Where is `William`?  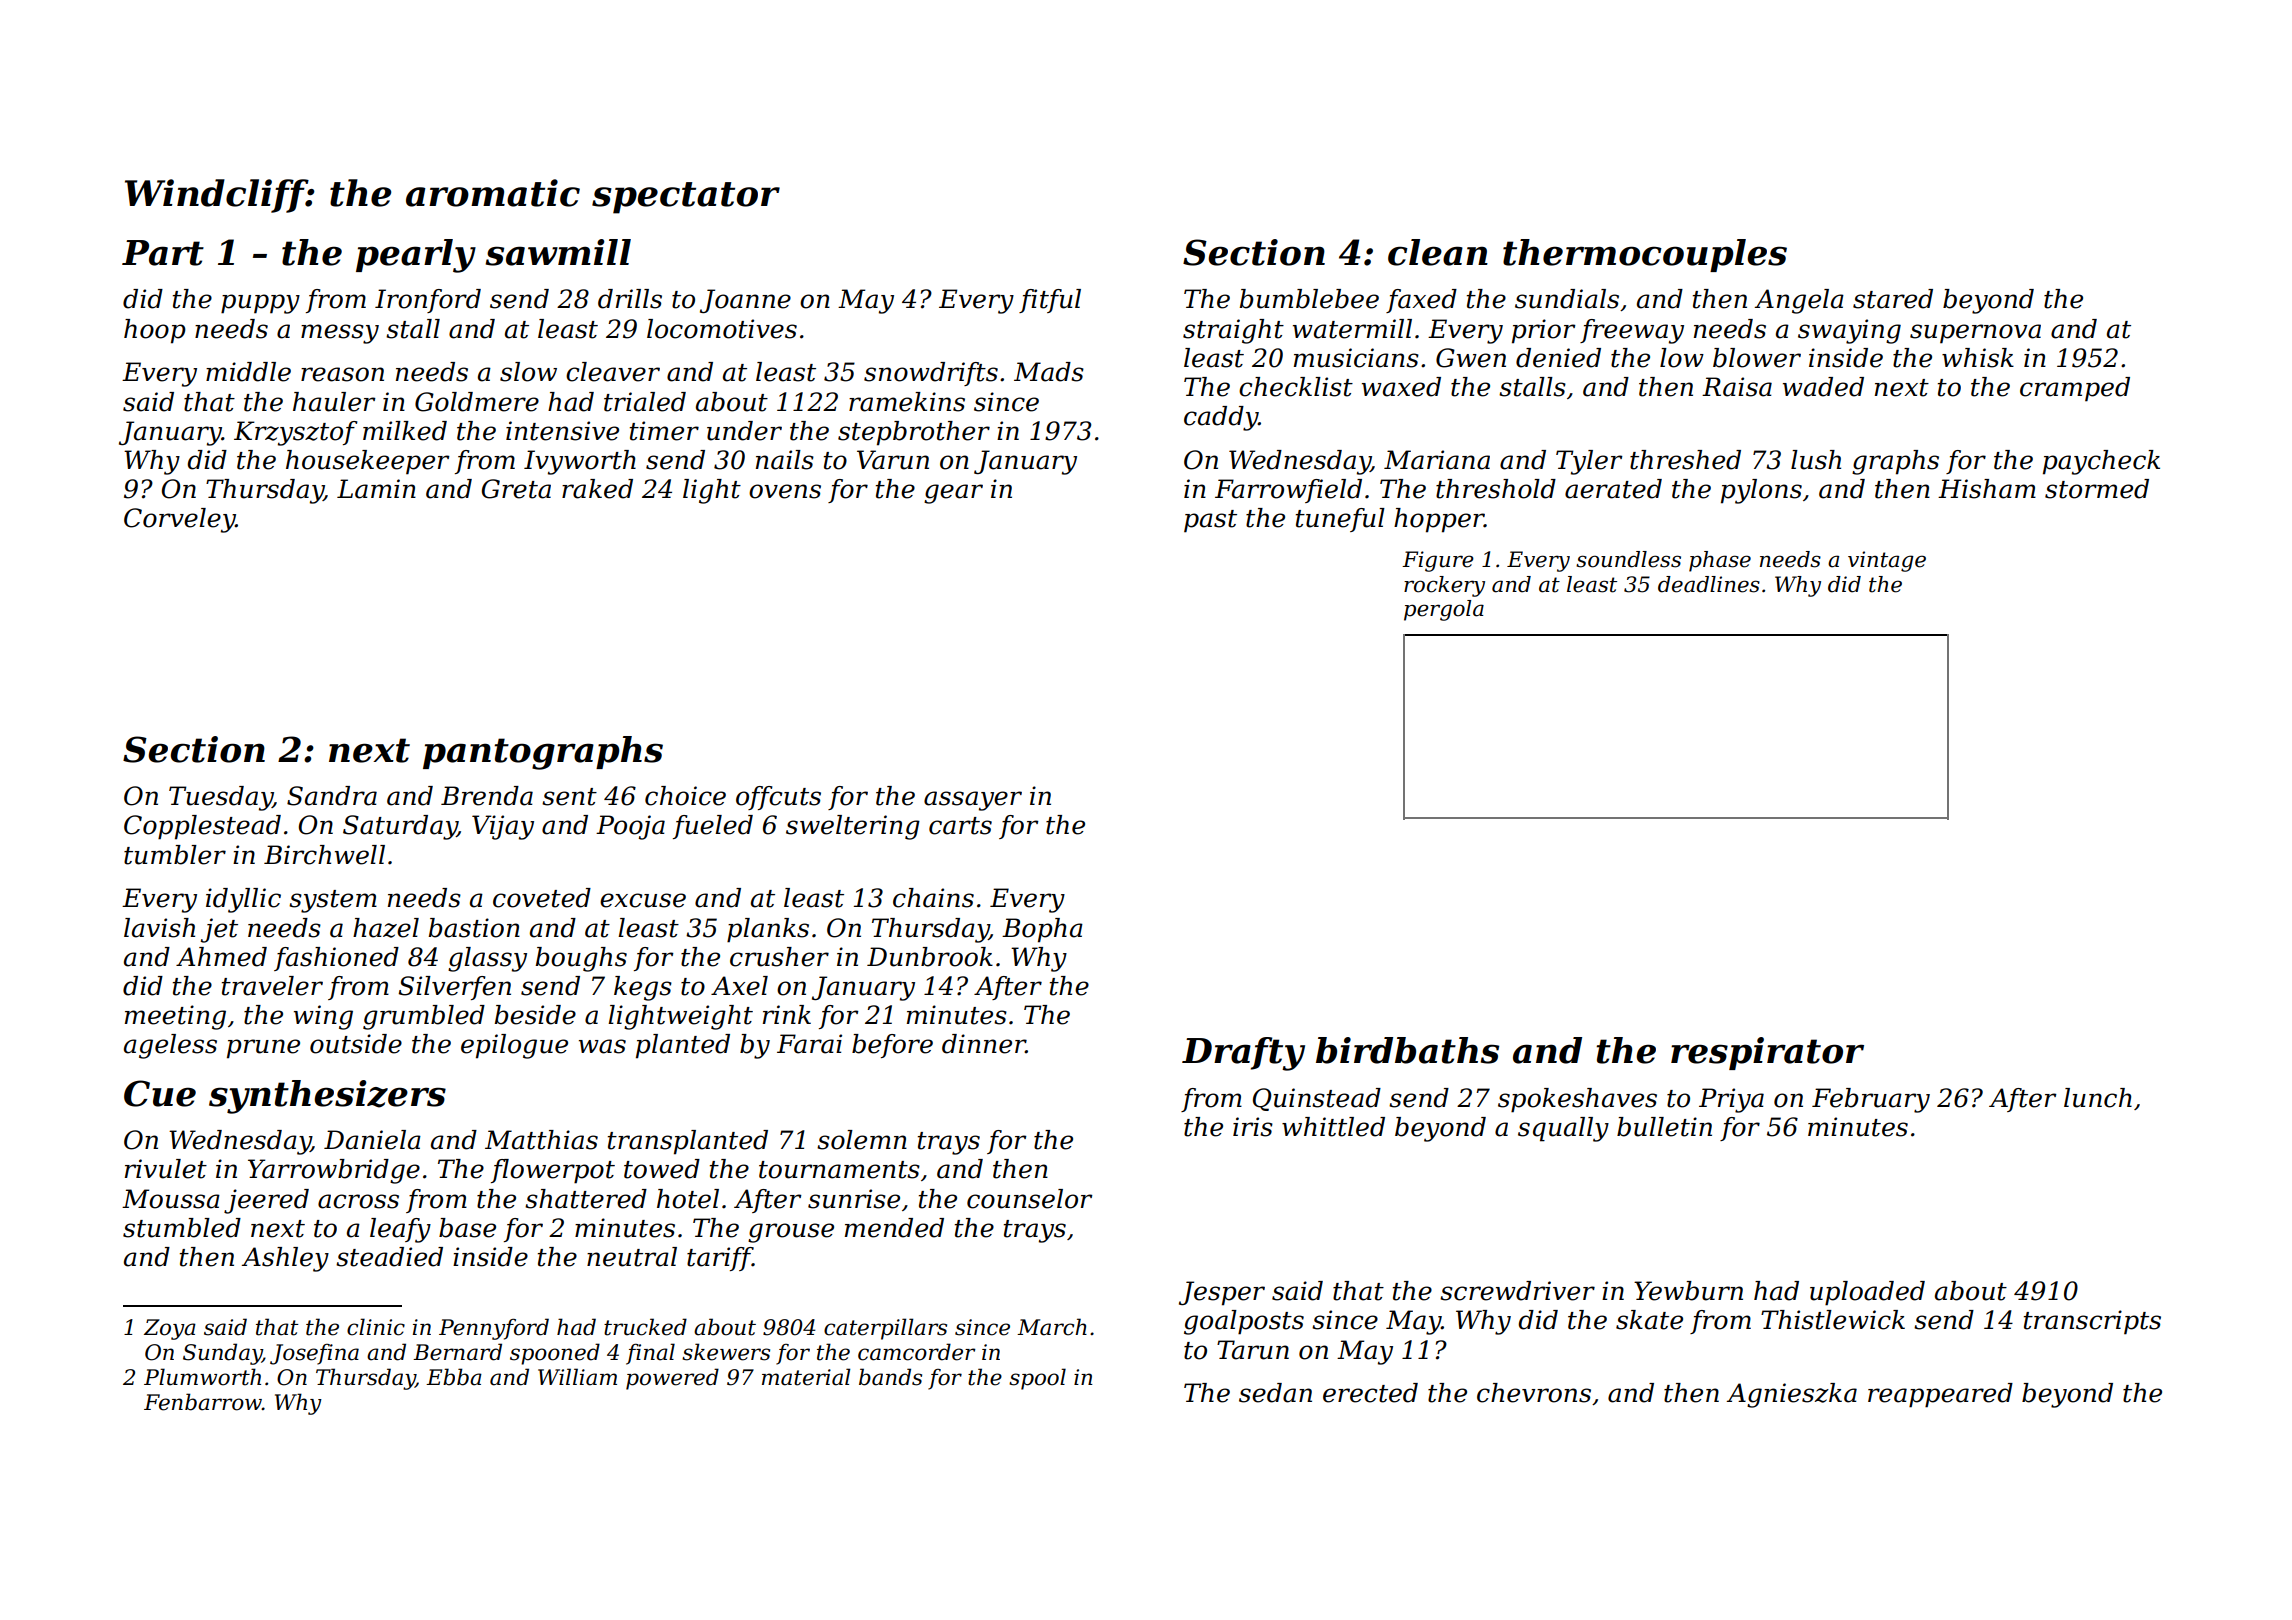 William is located at coordinates (577, 1377).
